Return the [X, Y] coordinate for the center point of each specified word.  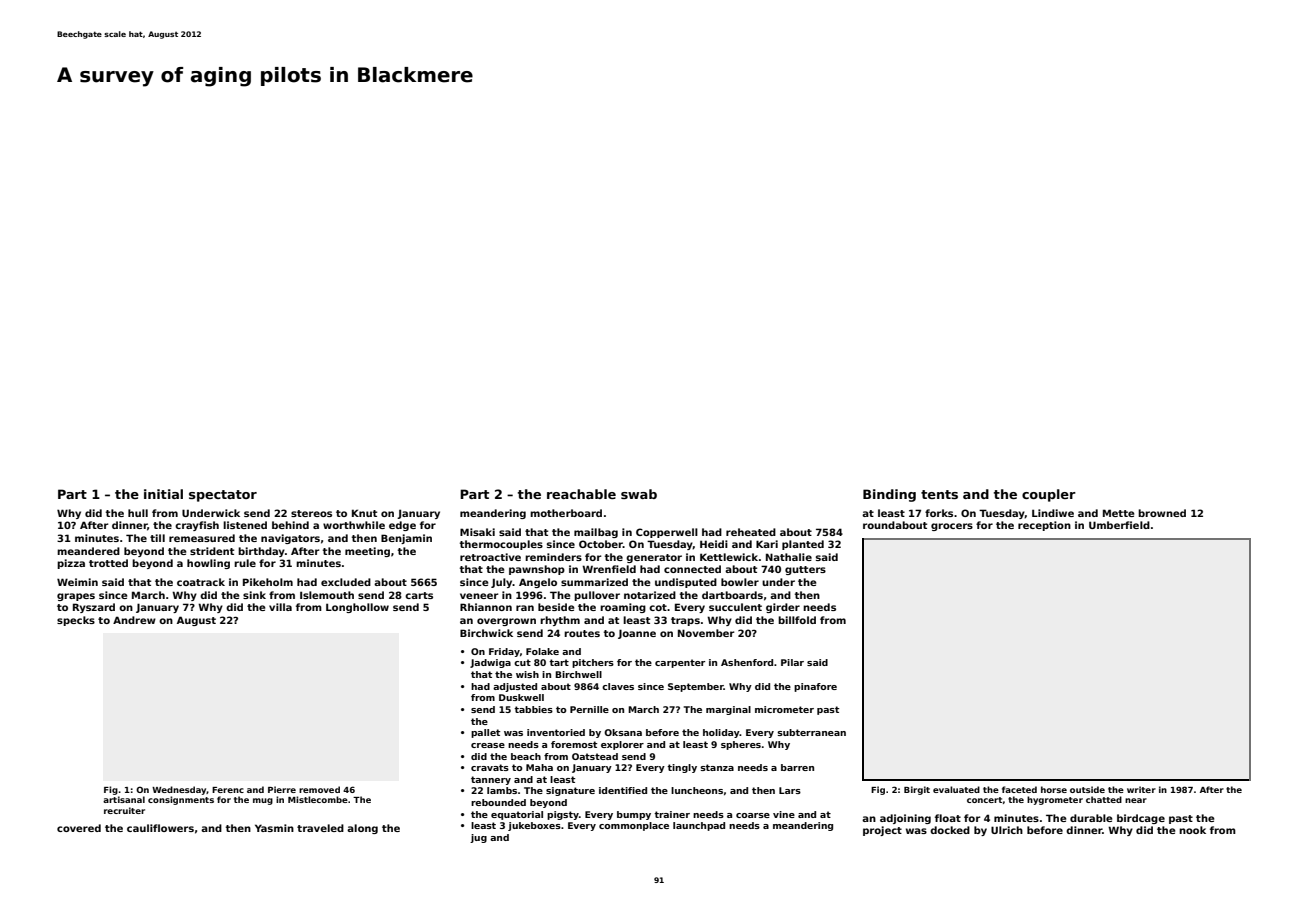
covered [79, 828]
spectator [223, 496]
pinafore [815, 687]
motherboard [566, 513]
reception [1044, 526]
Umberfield [1119, 525]
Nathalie [789, 557]
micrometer [784, 709]
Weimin [77, 582]
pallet [485, 733]
